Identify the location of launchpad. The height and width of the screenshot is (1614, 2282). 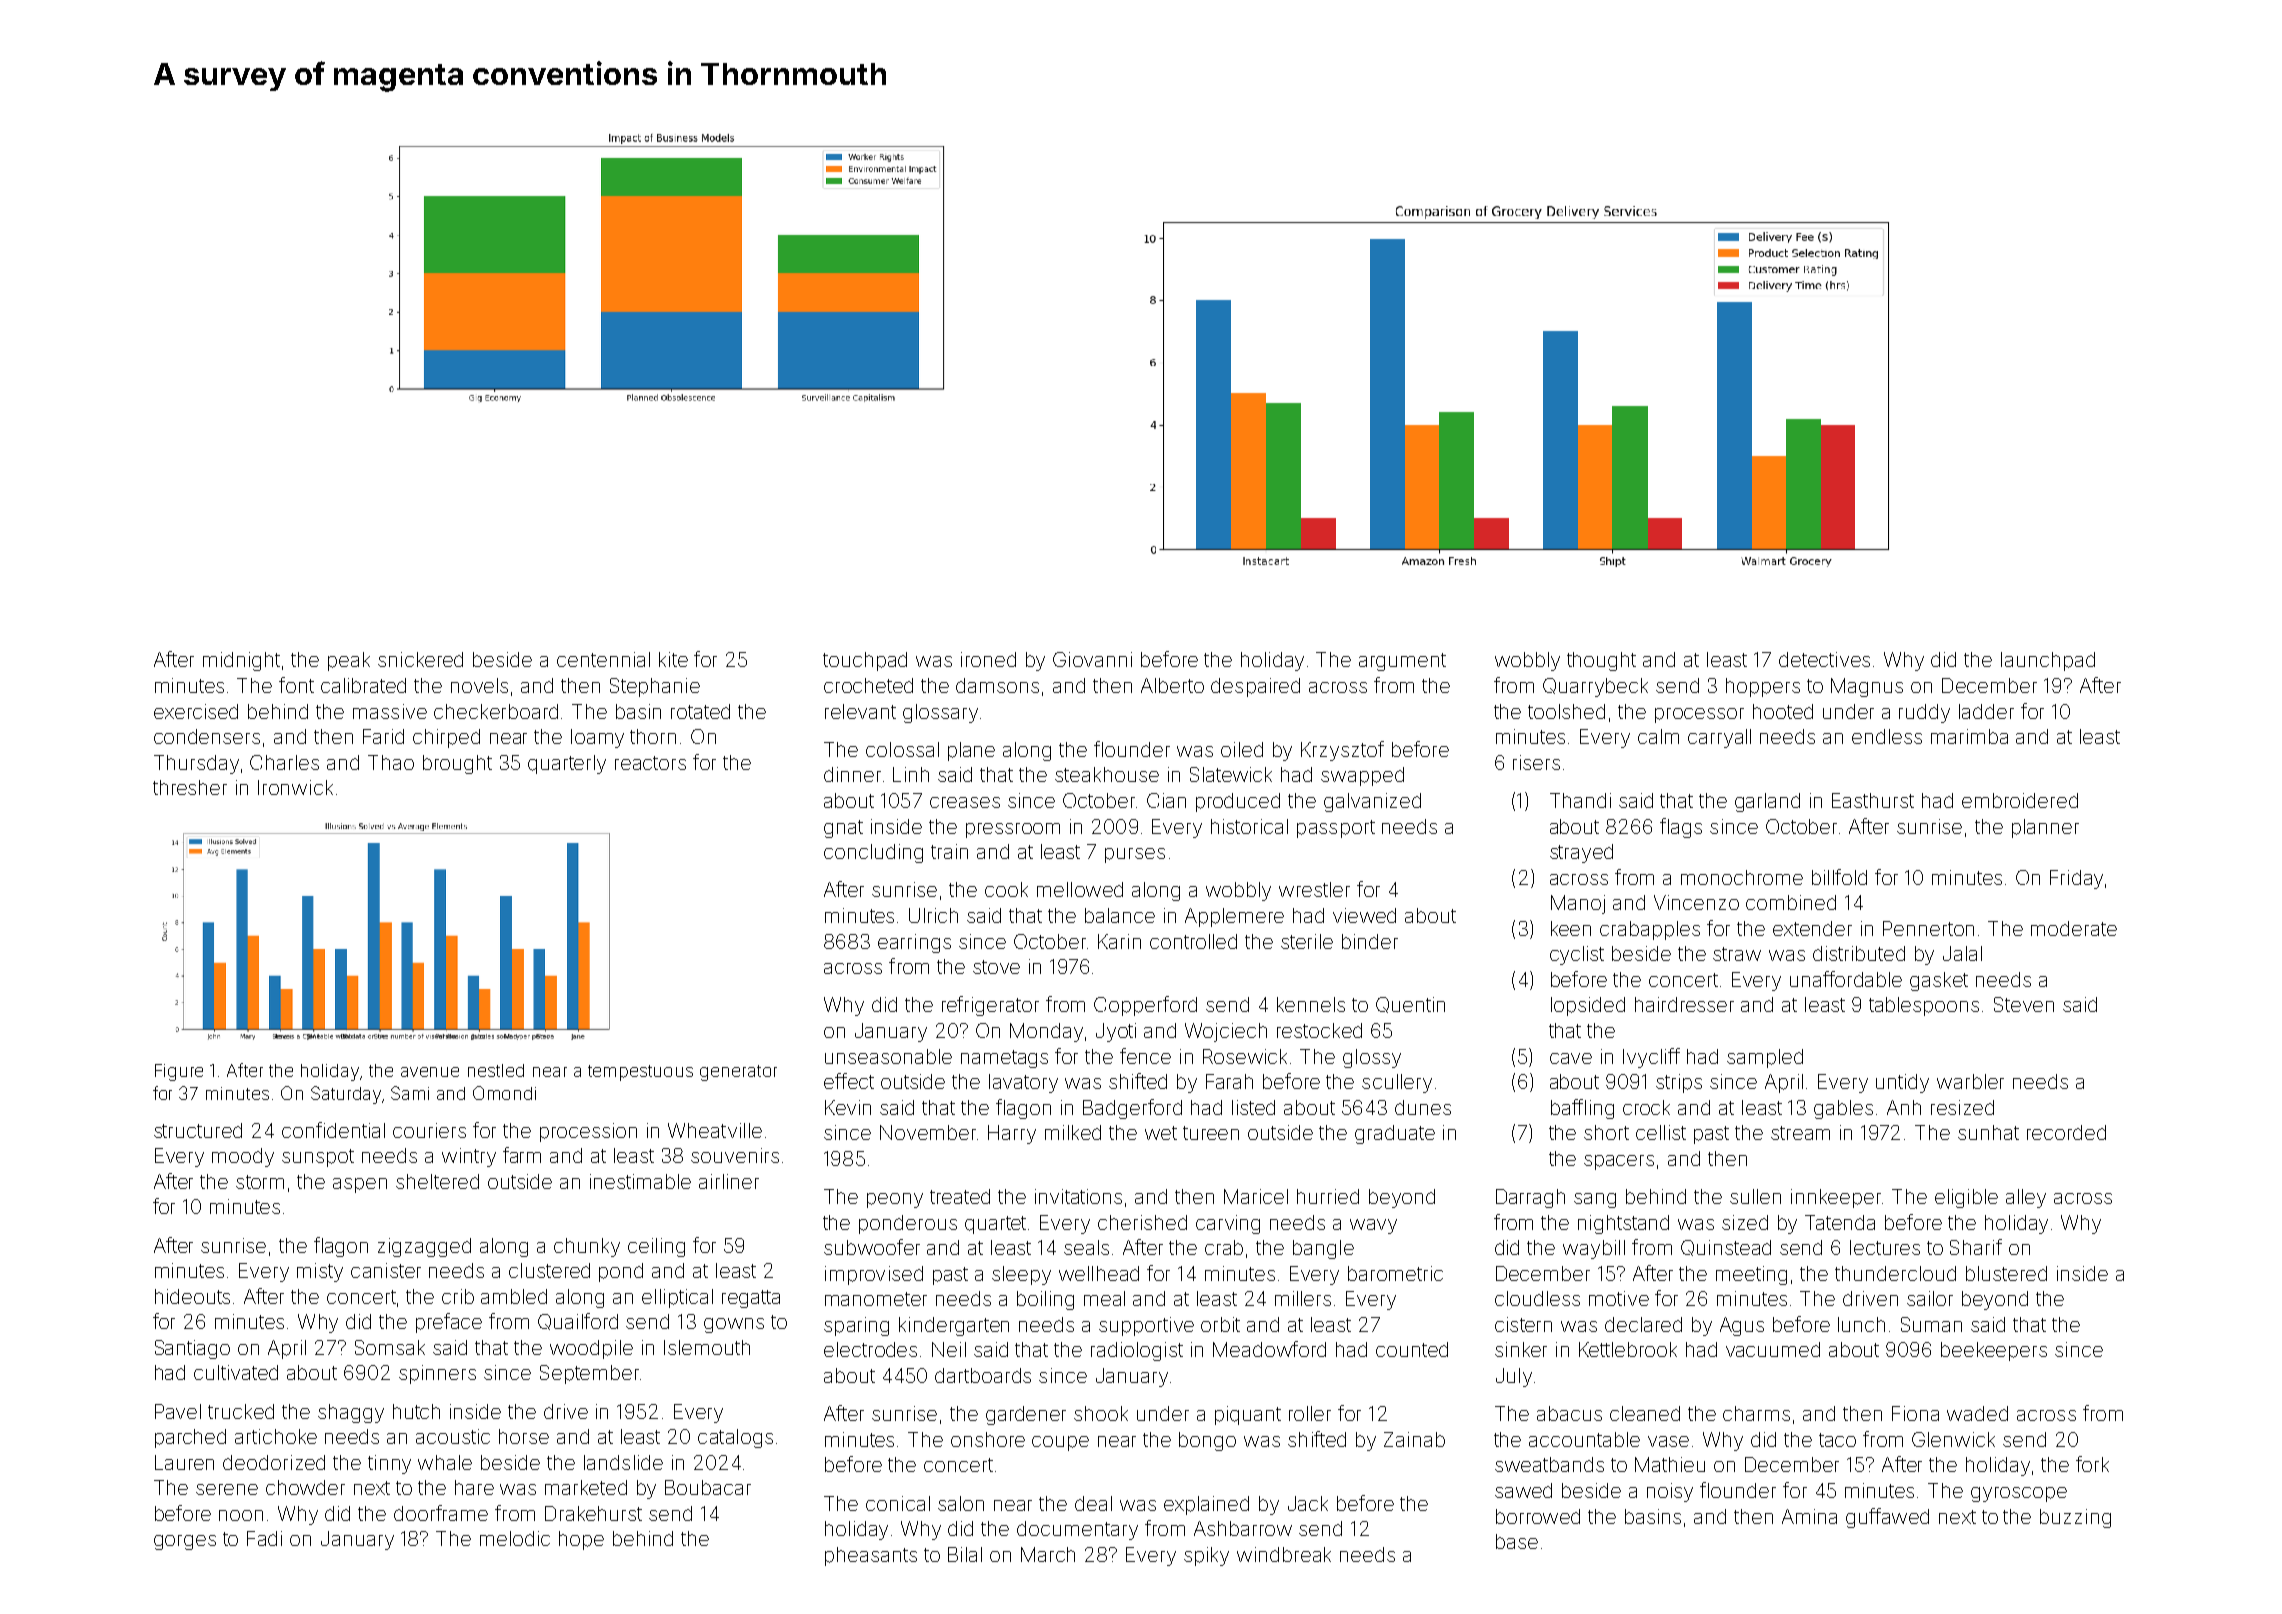
(2048, 661).
